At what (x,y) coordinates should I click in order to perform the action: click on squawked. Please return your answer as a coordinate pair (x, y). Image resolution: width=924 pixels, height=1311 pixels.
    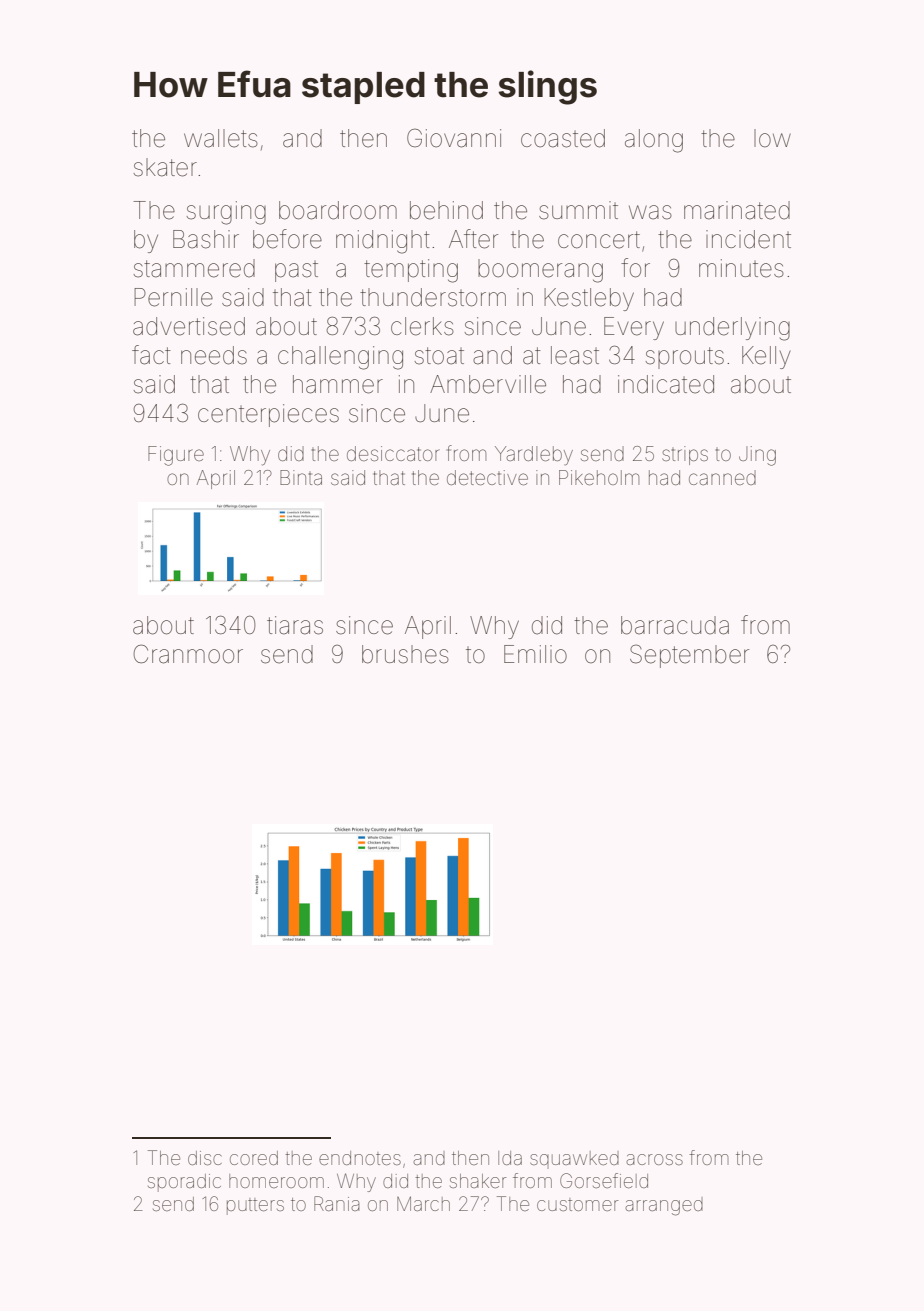
    Looking at the image, I should click on (574, 1160).
